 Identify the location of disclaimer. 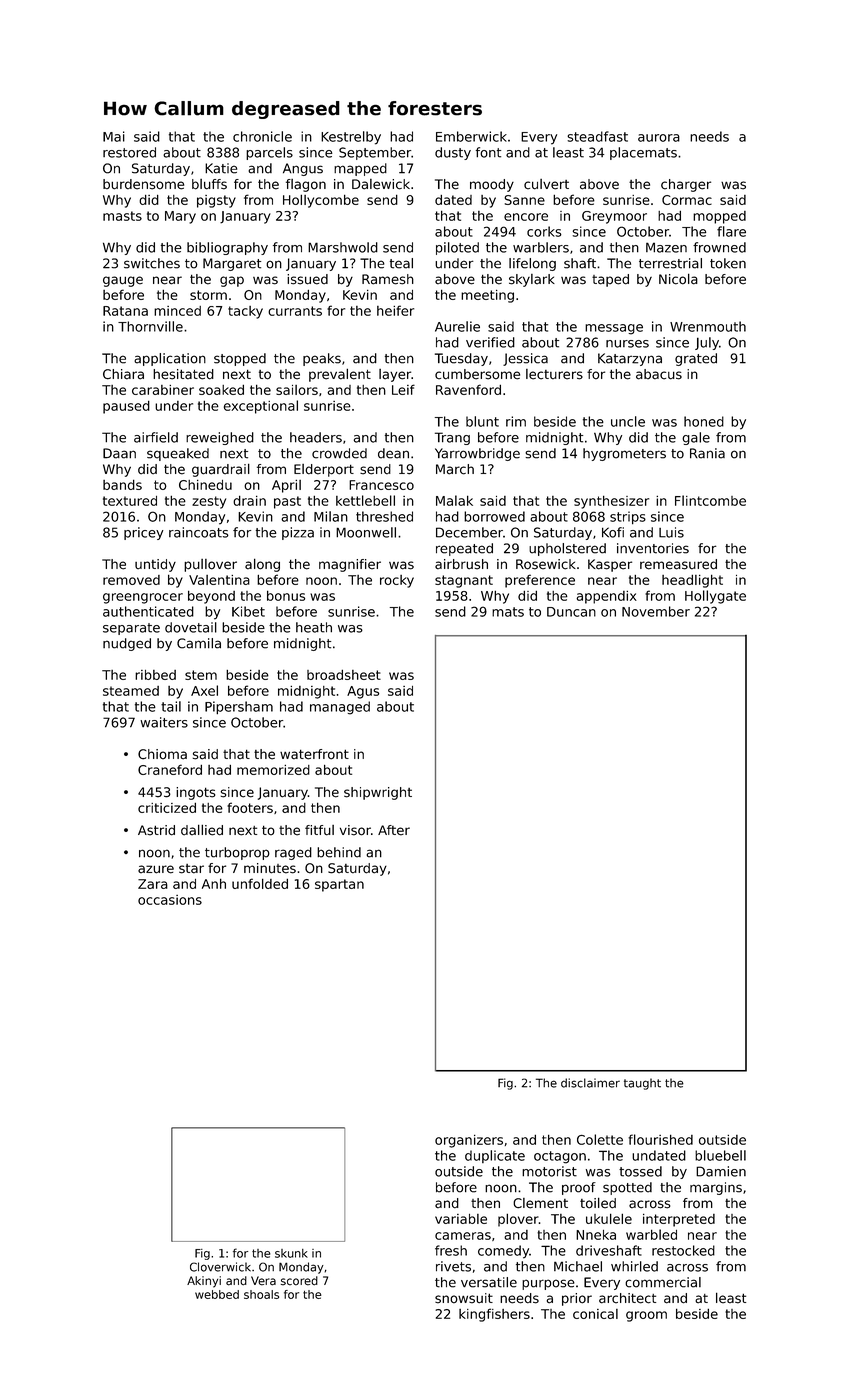
(590, 1083).
